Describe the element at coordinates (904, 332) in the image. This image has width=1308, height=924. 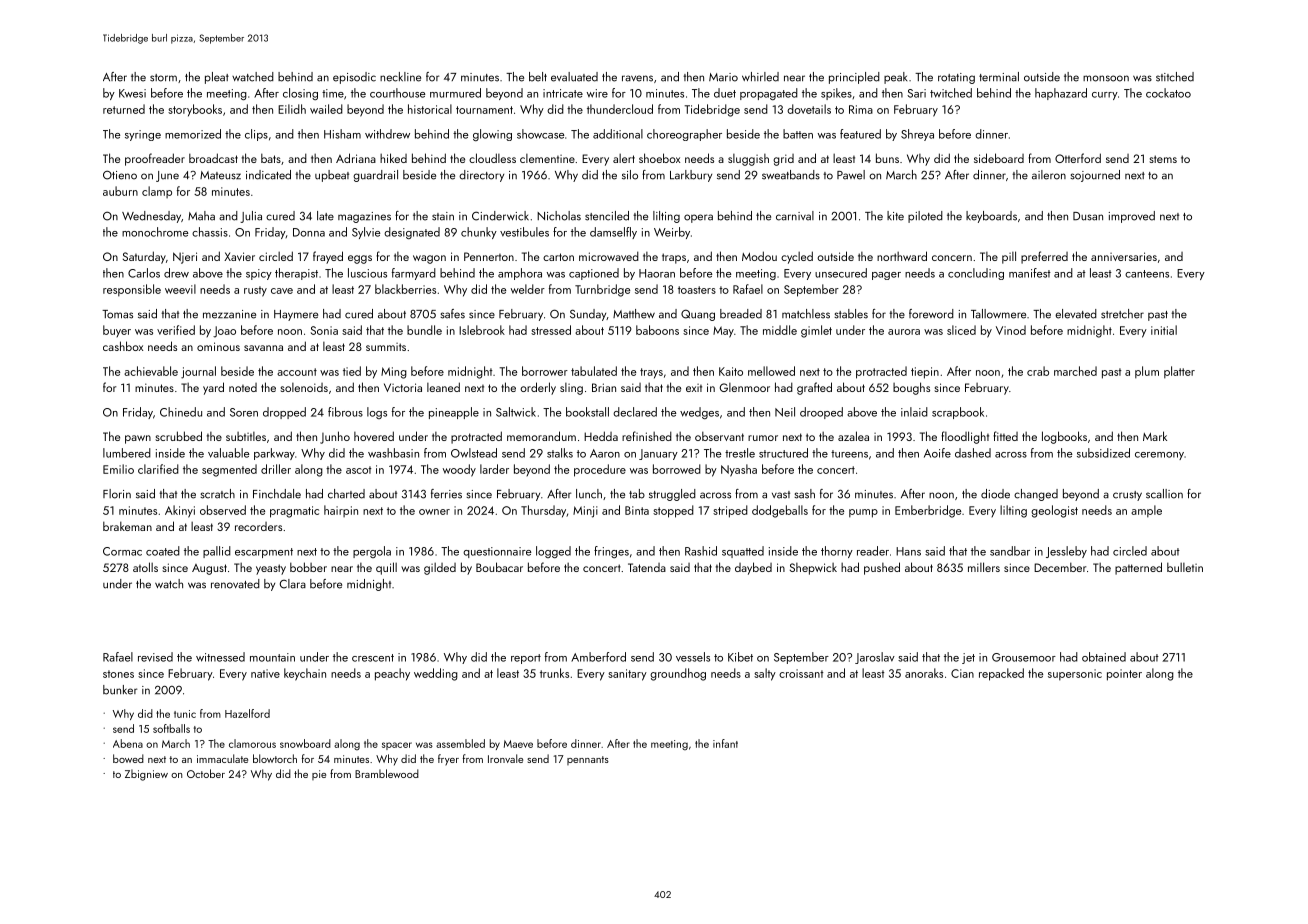
I see `aurora` at that location.
